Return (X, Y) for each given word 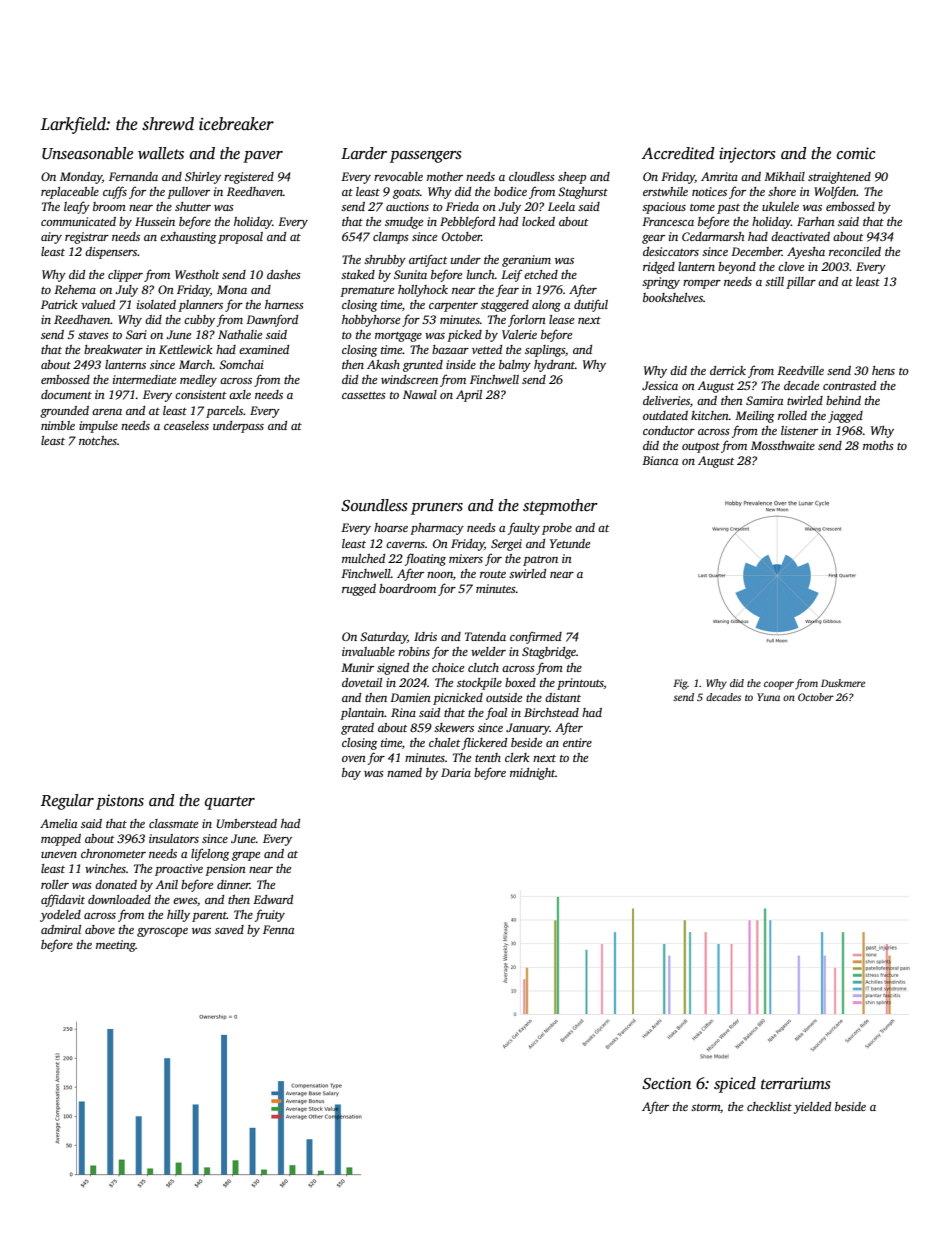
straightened (839, 178)
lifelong (210, 854)
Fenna (278, 929)
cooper (779, 685)
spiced (735, 1085)
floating (425, 559)
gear (653, 239)
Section (666, 1083)
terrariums (796, 1083)
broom (109, 206)
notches (98, 440)
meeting (116, 946)
